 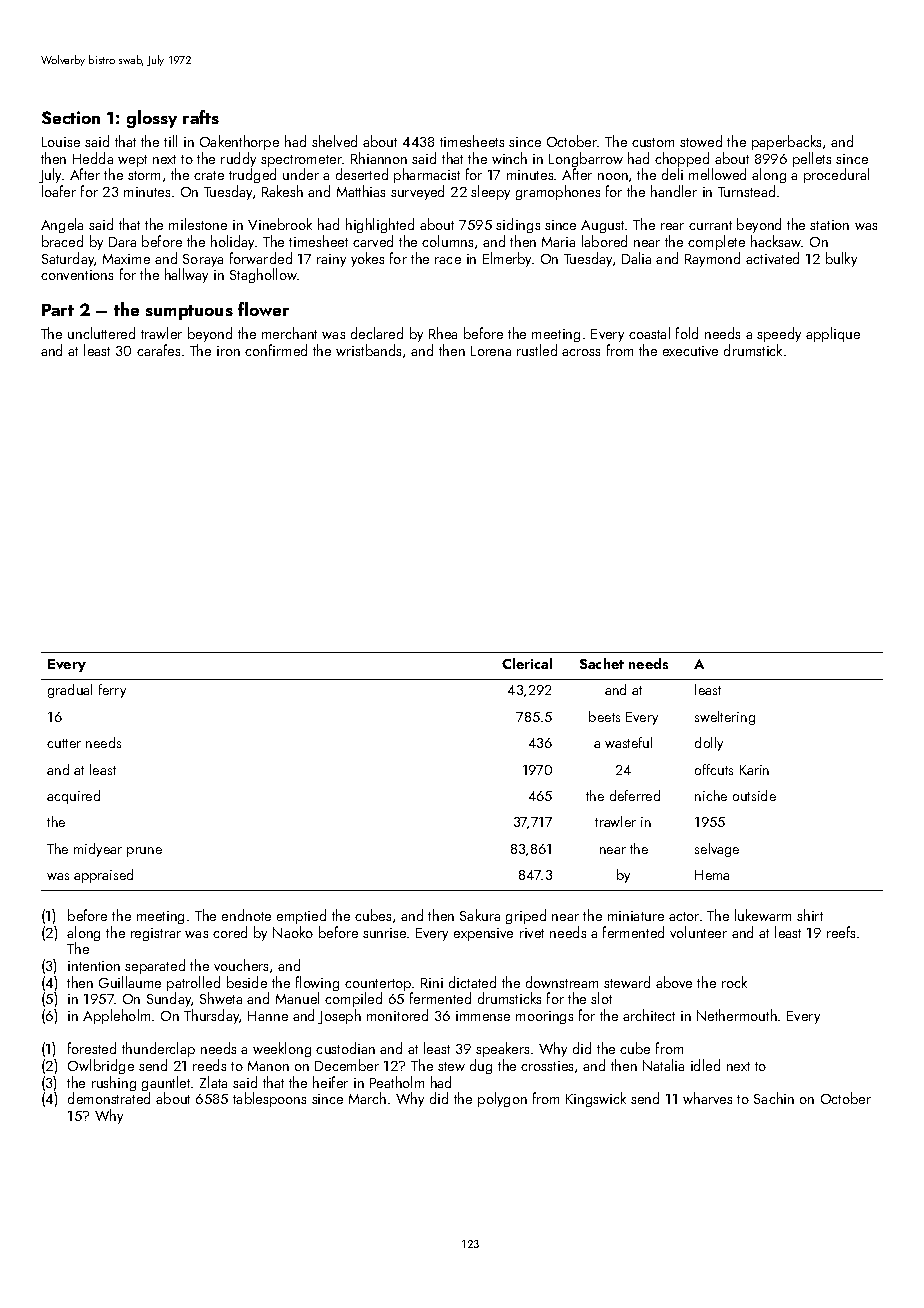 What do you see at coordinates (101, 333) in the page?
I see `uncluttered` at bounding box center [101, 333].
